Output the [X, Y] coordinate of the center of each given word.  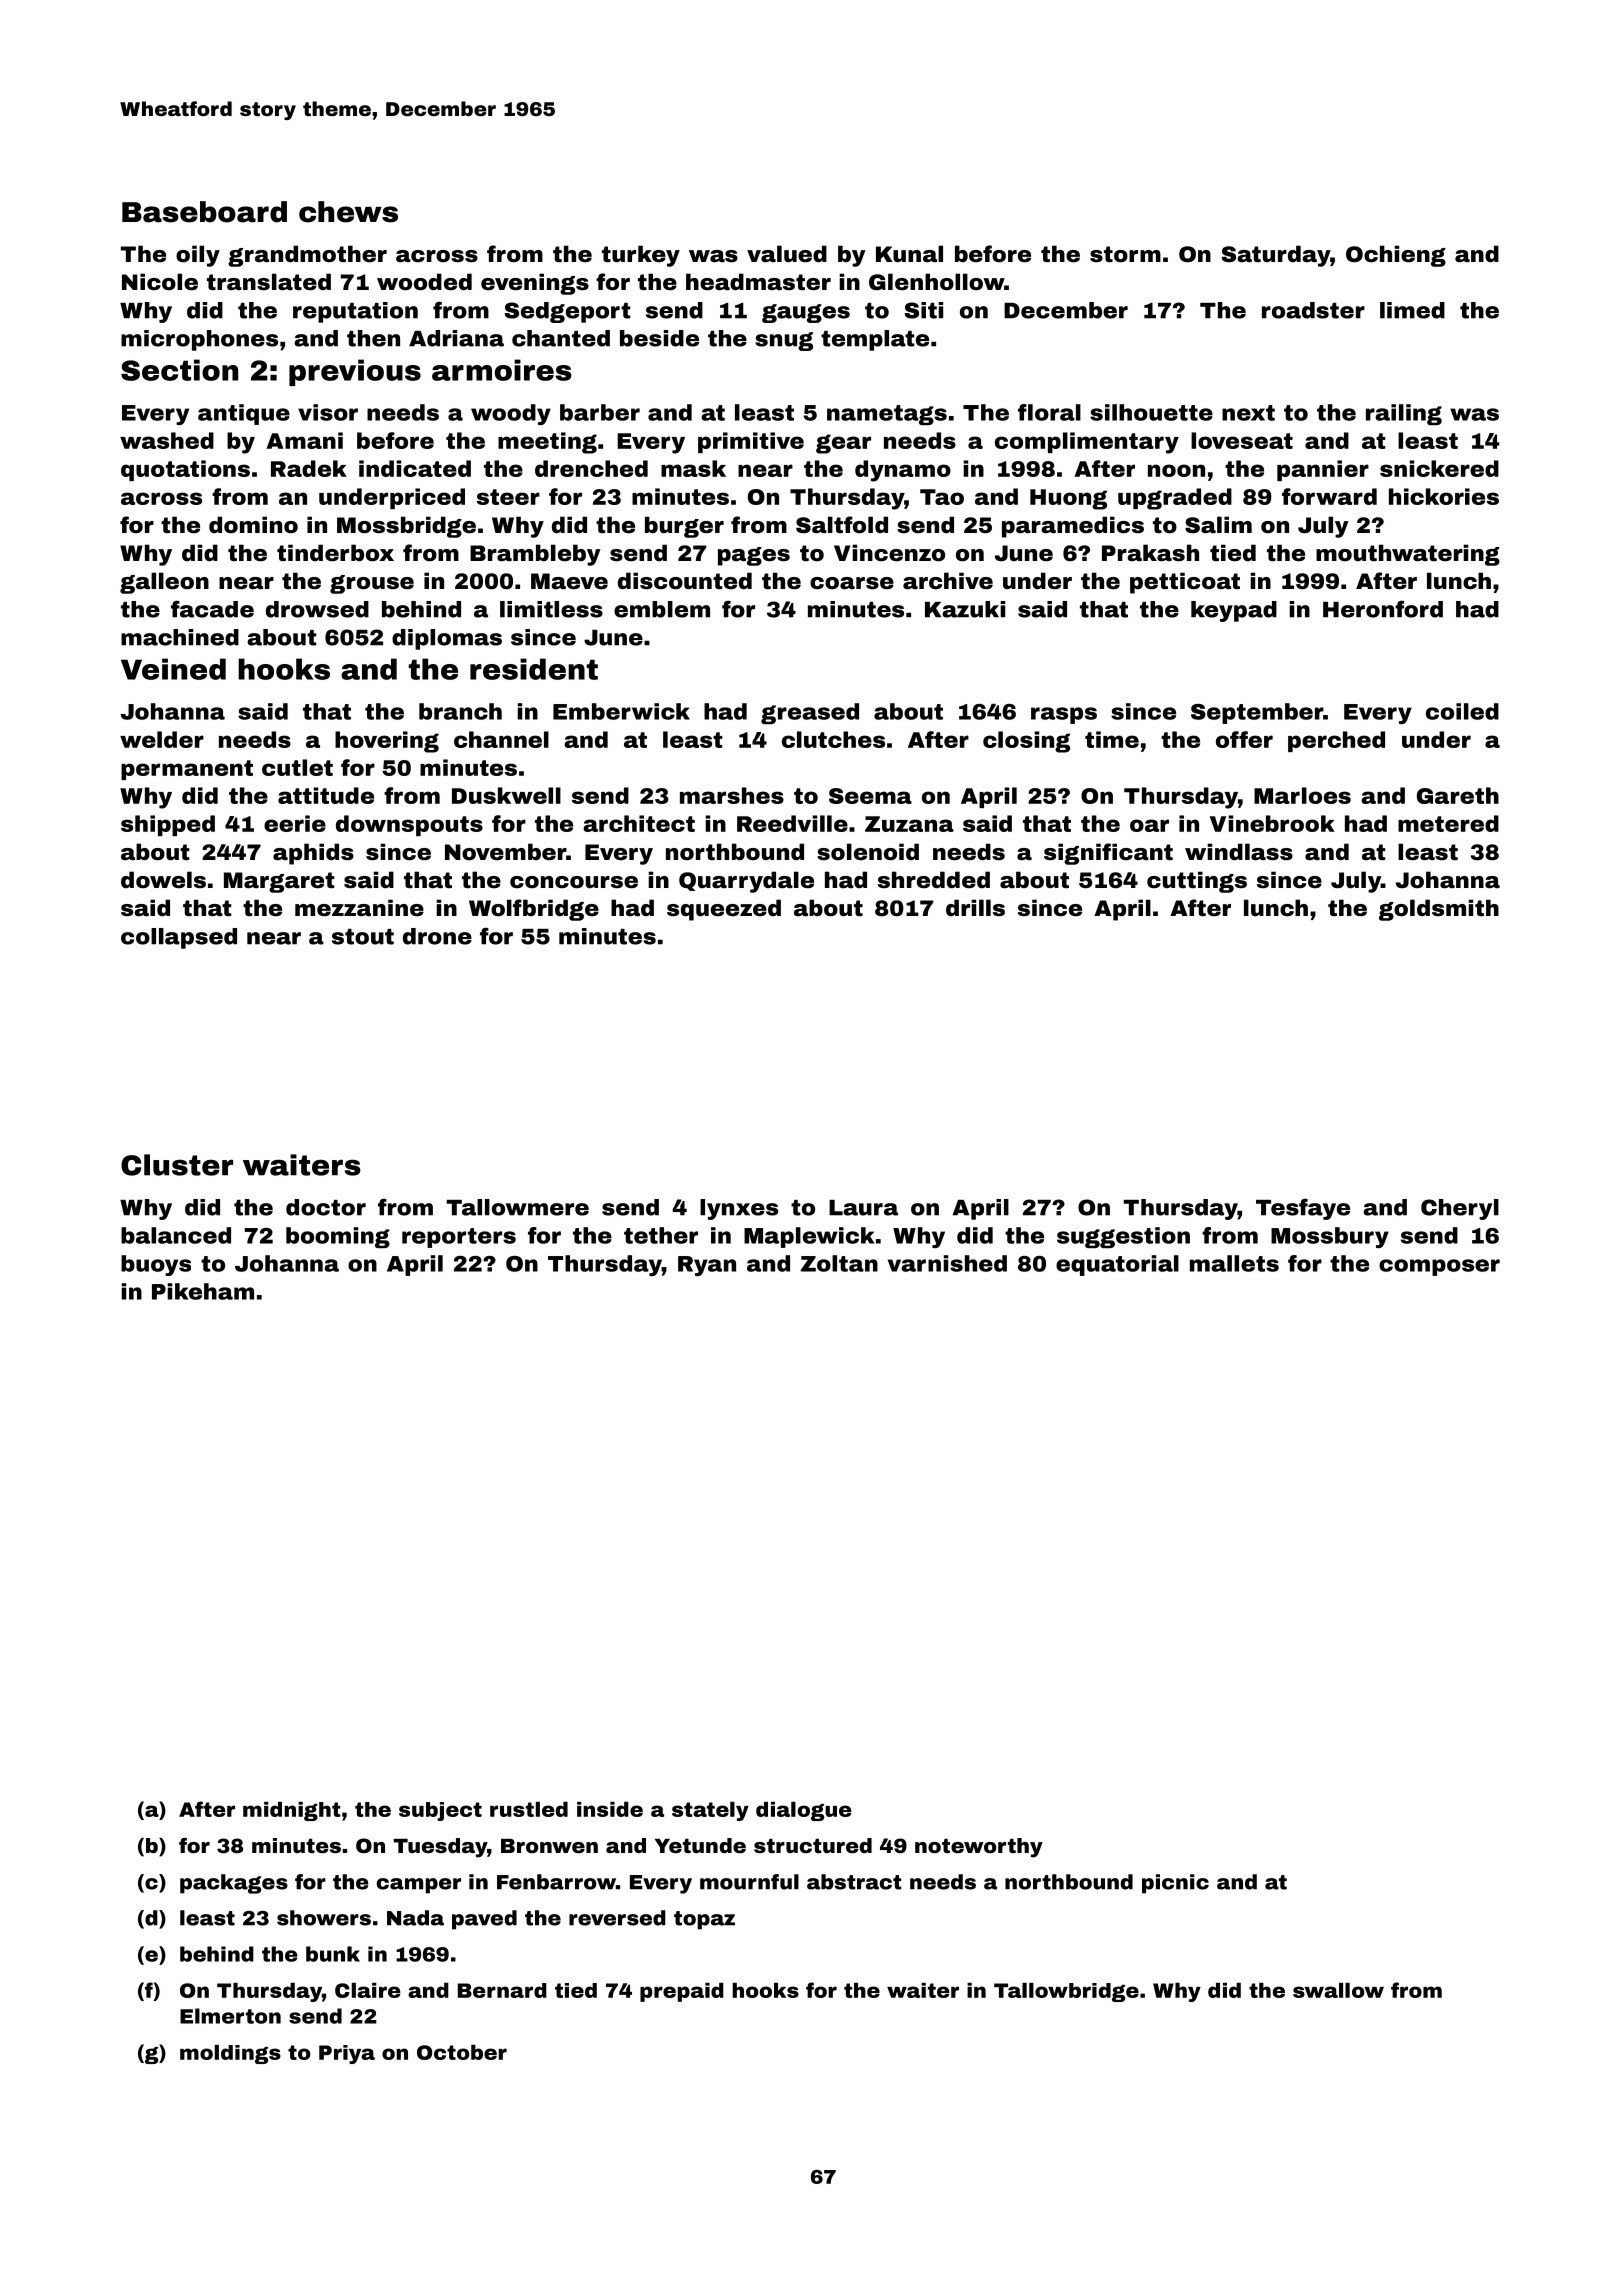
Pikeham [203, 1291]
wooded [424, 282]
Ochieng [1396, 256]
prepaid [682, 1992]
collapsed [179, 938]
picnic [1175, 1884]
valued [787, 254]
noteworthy [979, 1848]
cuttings [1197, 882]
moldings [230, 2054]
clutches [833, 739]
